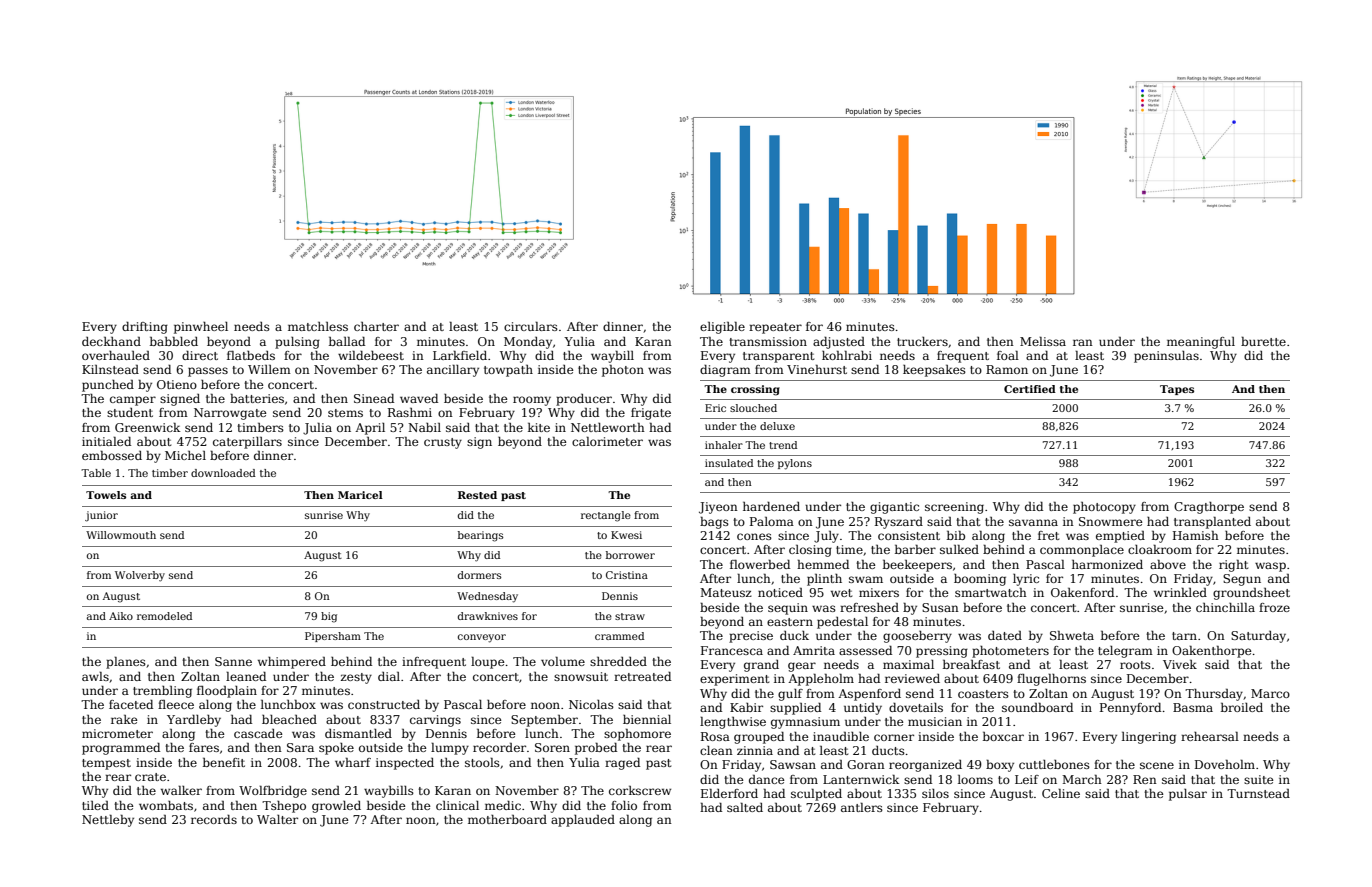 This page has width=1372, height=887. What do you see at coordinates (909, 535) in the page?
I see `consistent` at bounding box center [909, 535].
